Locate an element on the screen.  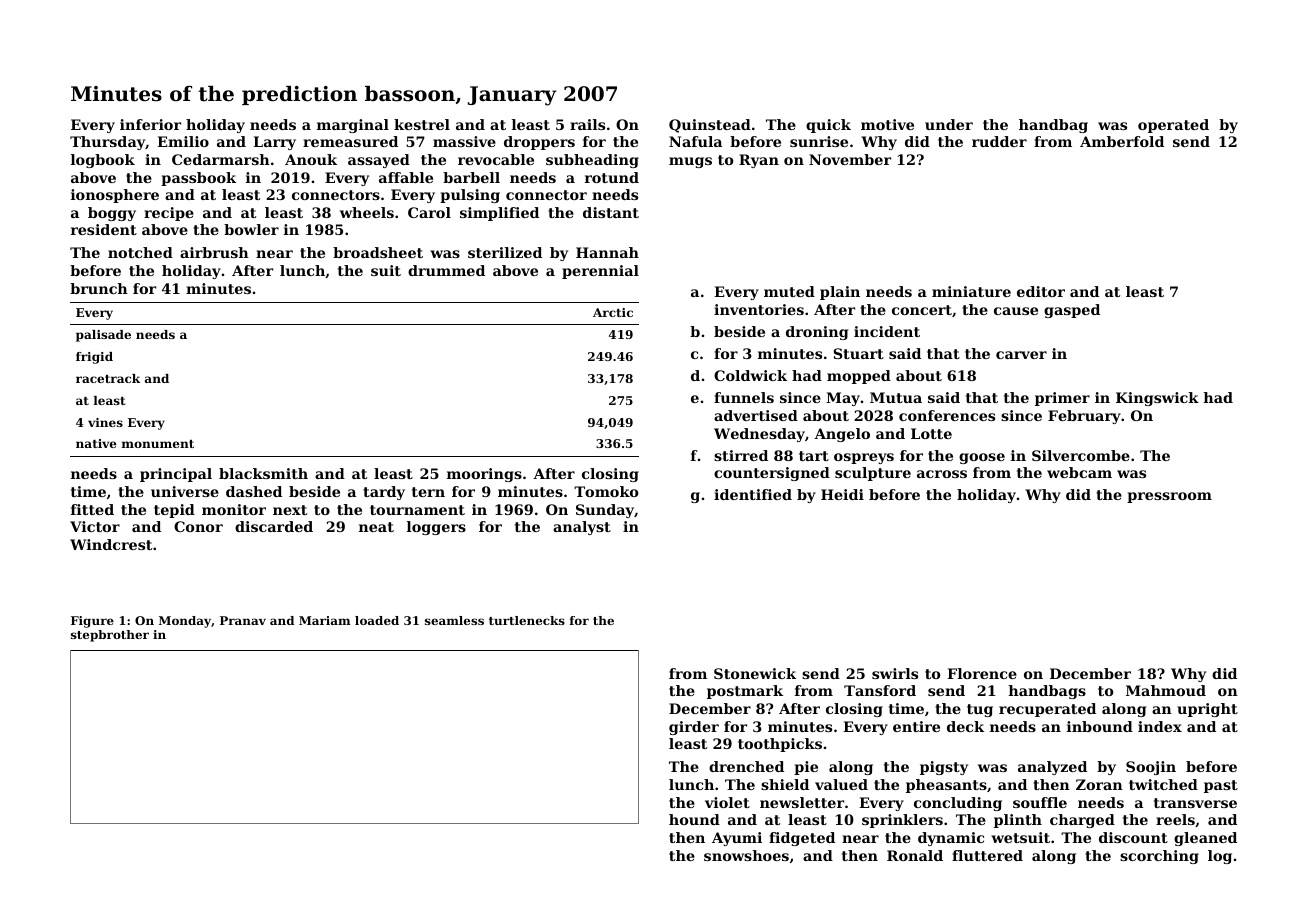
Sunday is located at coordinates (605, 511).
